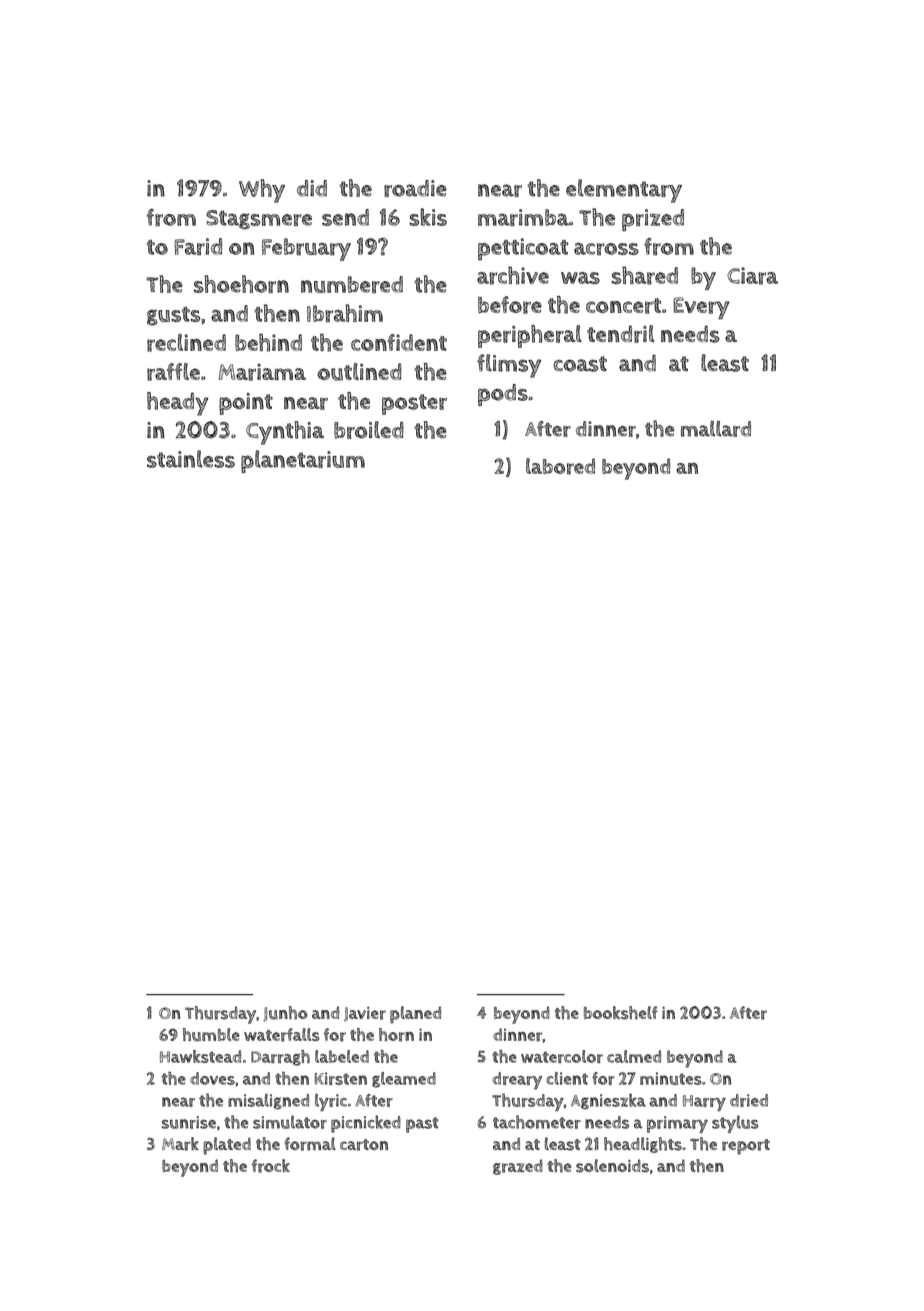 The height and width of the document is (1311, 924). Describe the element at coordinates (621, 1013) in the document. I see `bookshelf` at that location.
